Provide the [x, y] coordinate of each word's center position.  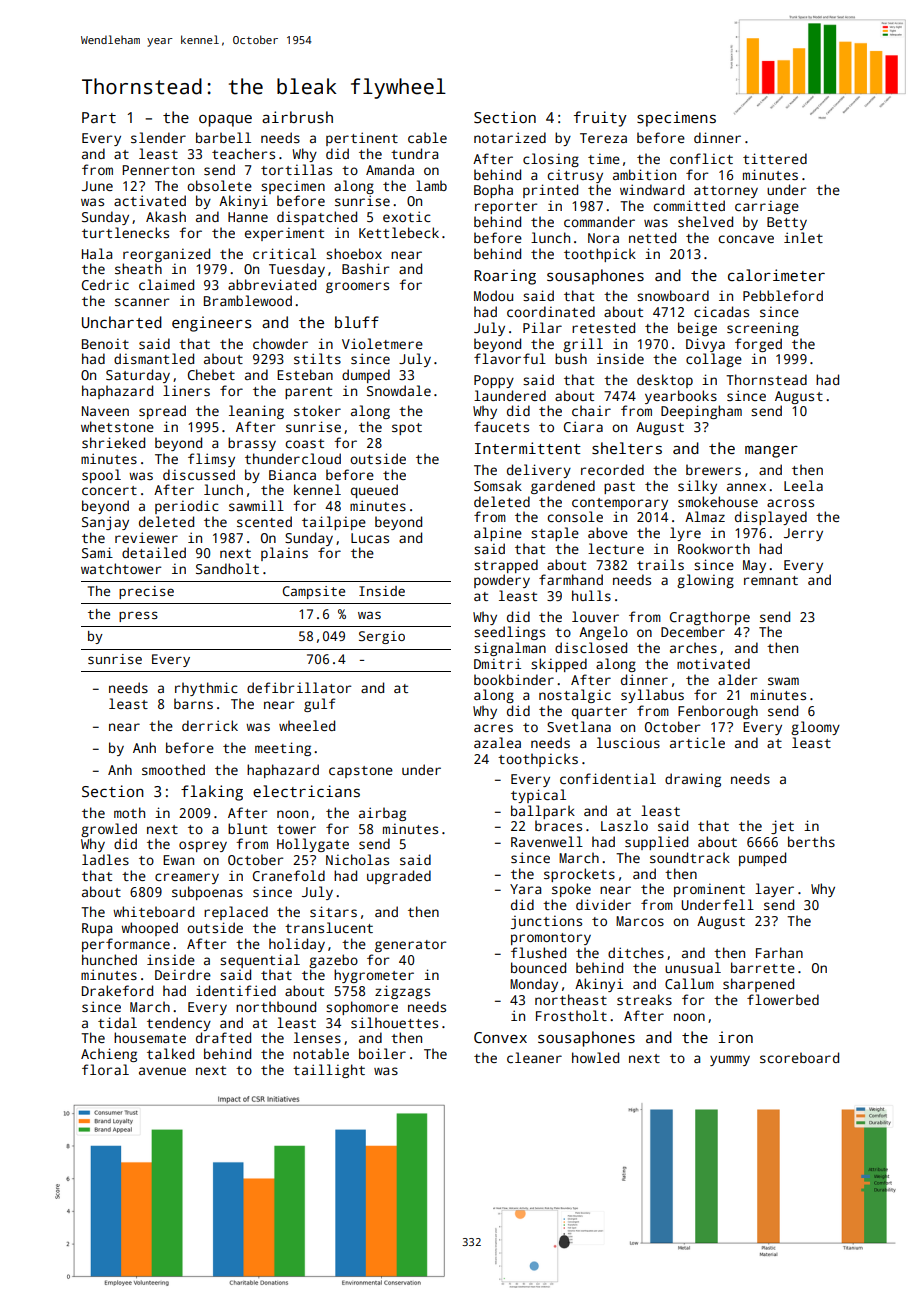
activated [150, 200]
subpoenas [207, 893]
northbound [276, 1006]
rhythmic [206, 689]
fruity [600, 119]
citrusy [575, 176]
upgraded [399, 877]
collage [714, 360]
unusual [693, 967]
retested [603, 327]
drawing [693, 780]
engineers [212, 324]
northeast [571, 999]
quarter [599, 713]
